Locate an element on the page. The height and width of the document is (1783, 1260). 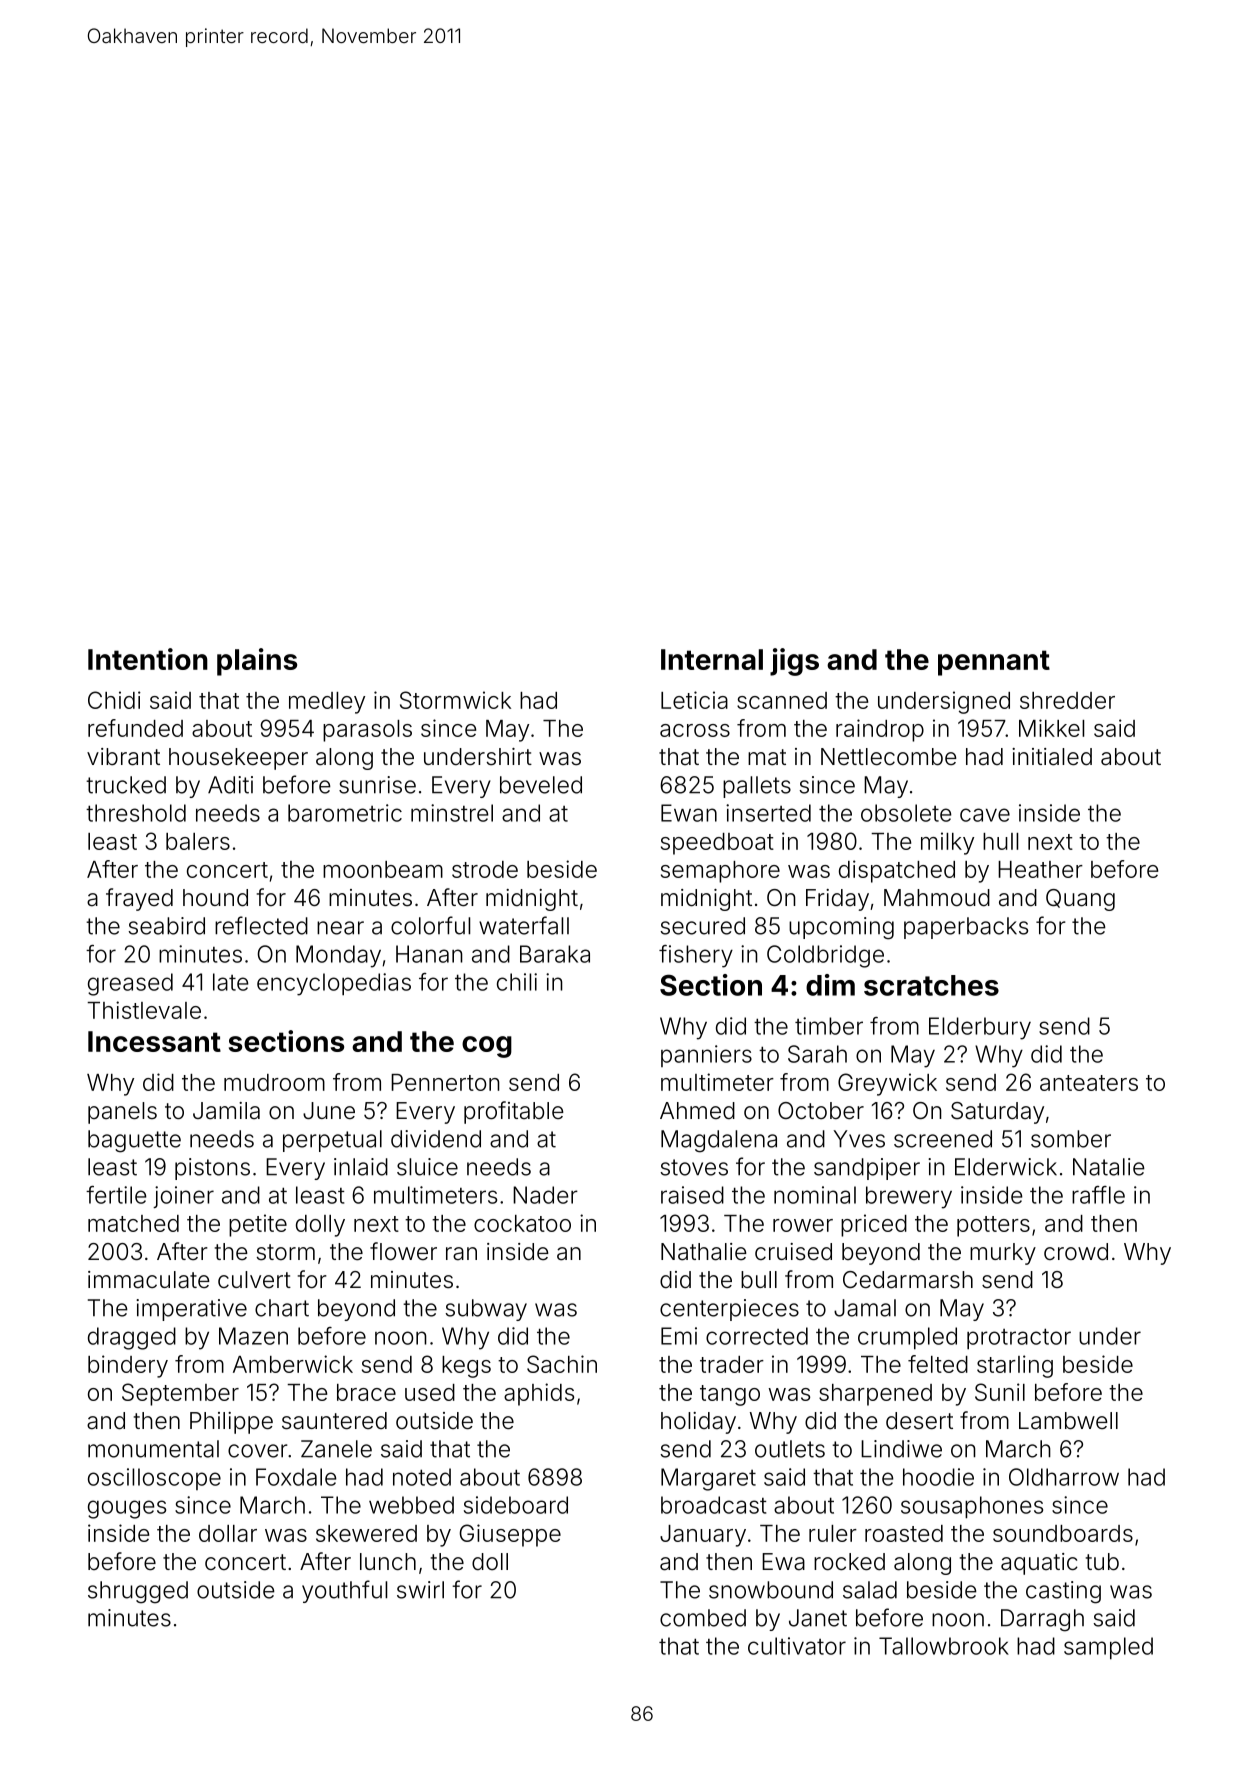
protractor is located at coordinates (1019, 1338).
